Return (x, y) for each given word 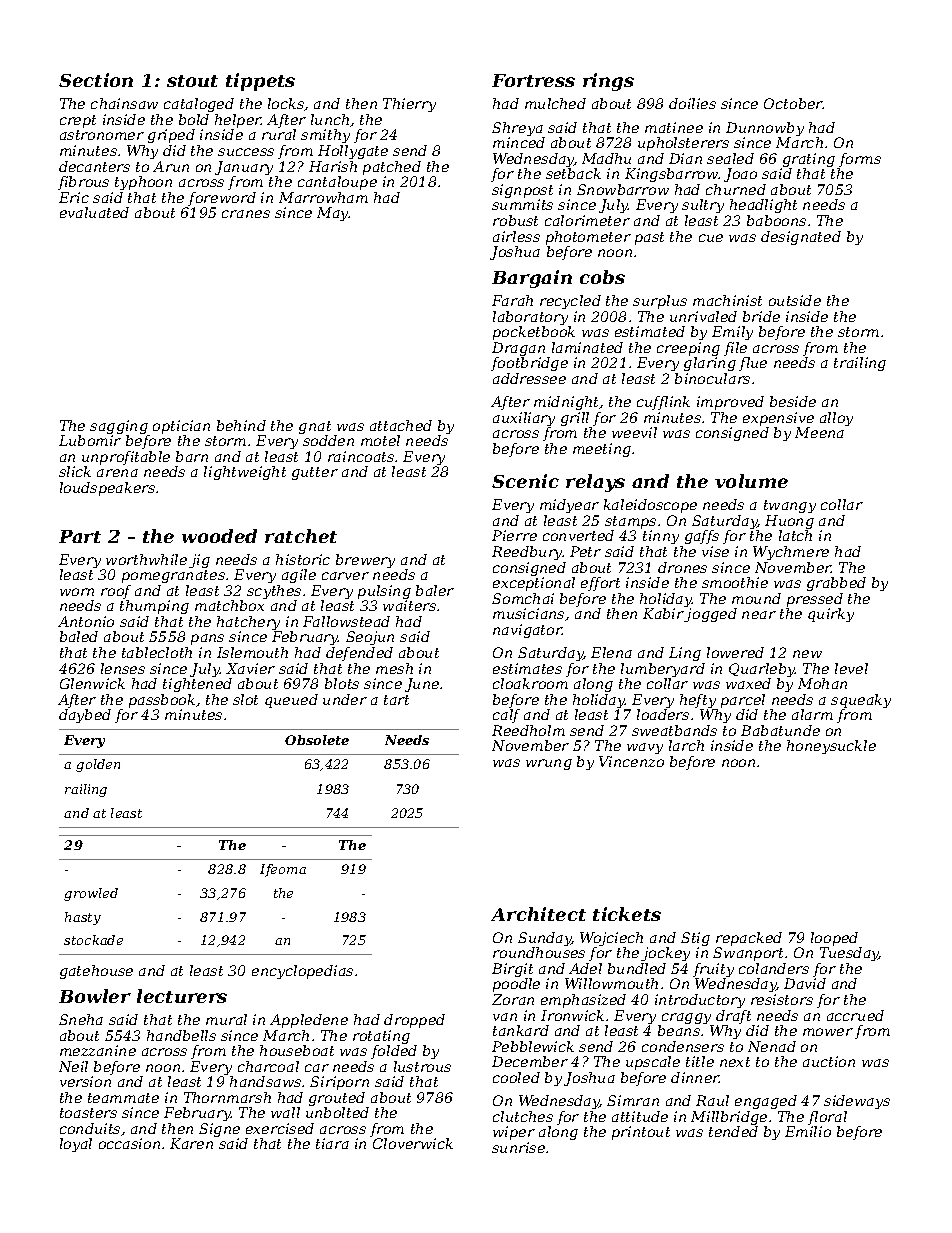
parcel (743, 701)
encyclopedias (302, 972)
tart (396, 700)
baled (79, 636)
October (793, 103)
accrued (855, 1015)
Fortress (533, 80)
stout (192, 81)
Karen (191, 1144)
